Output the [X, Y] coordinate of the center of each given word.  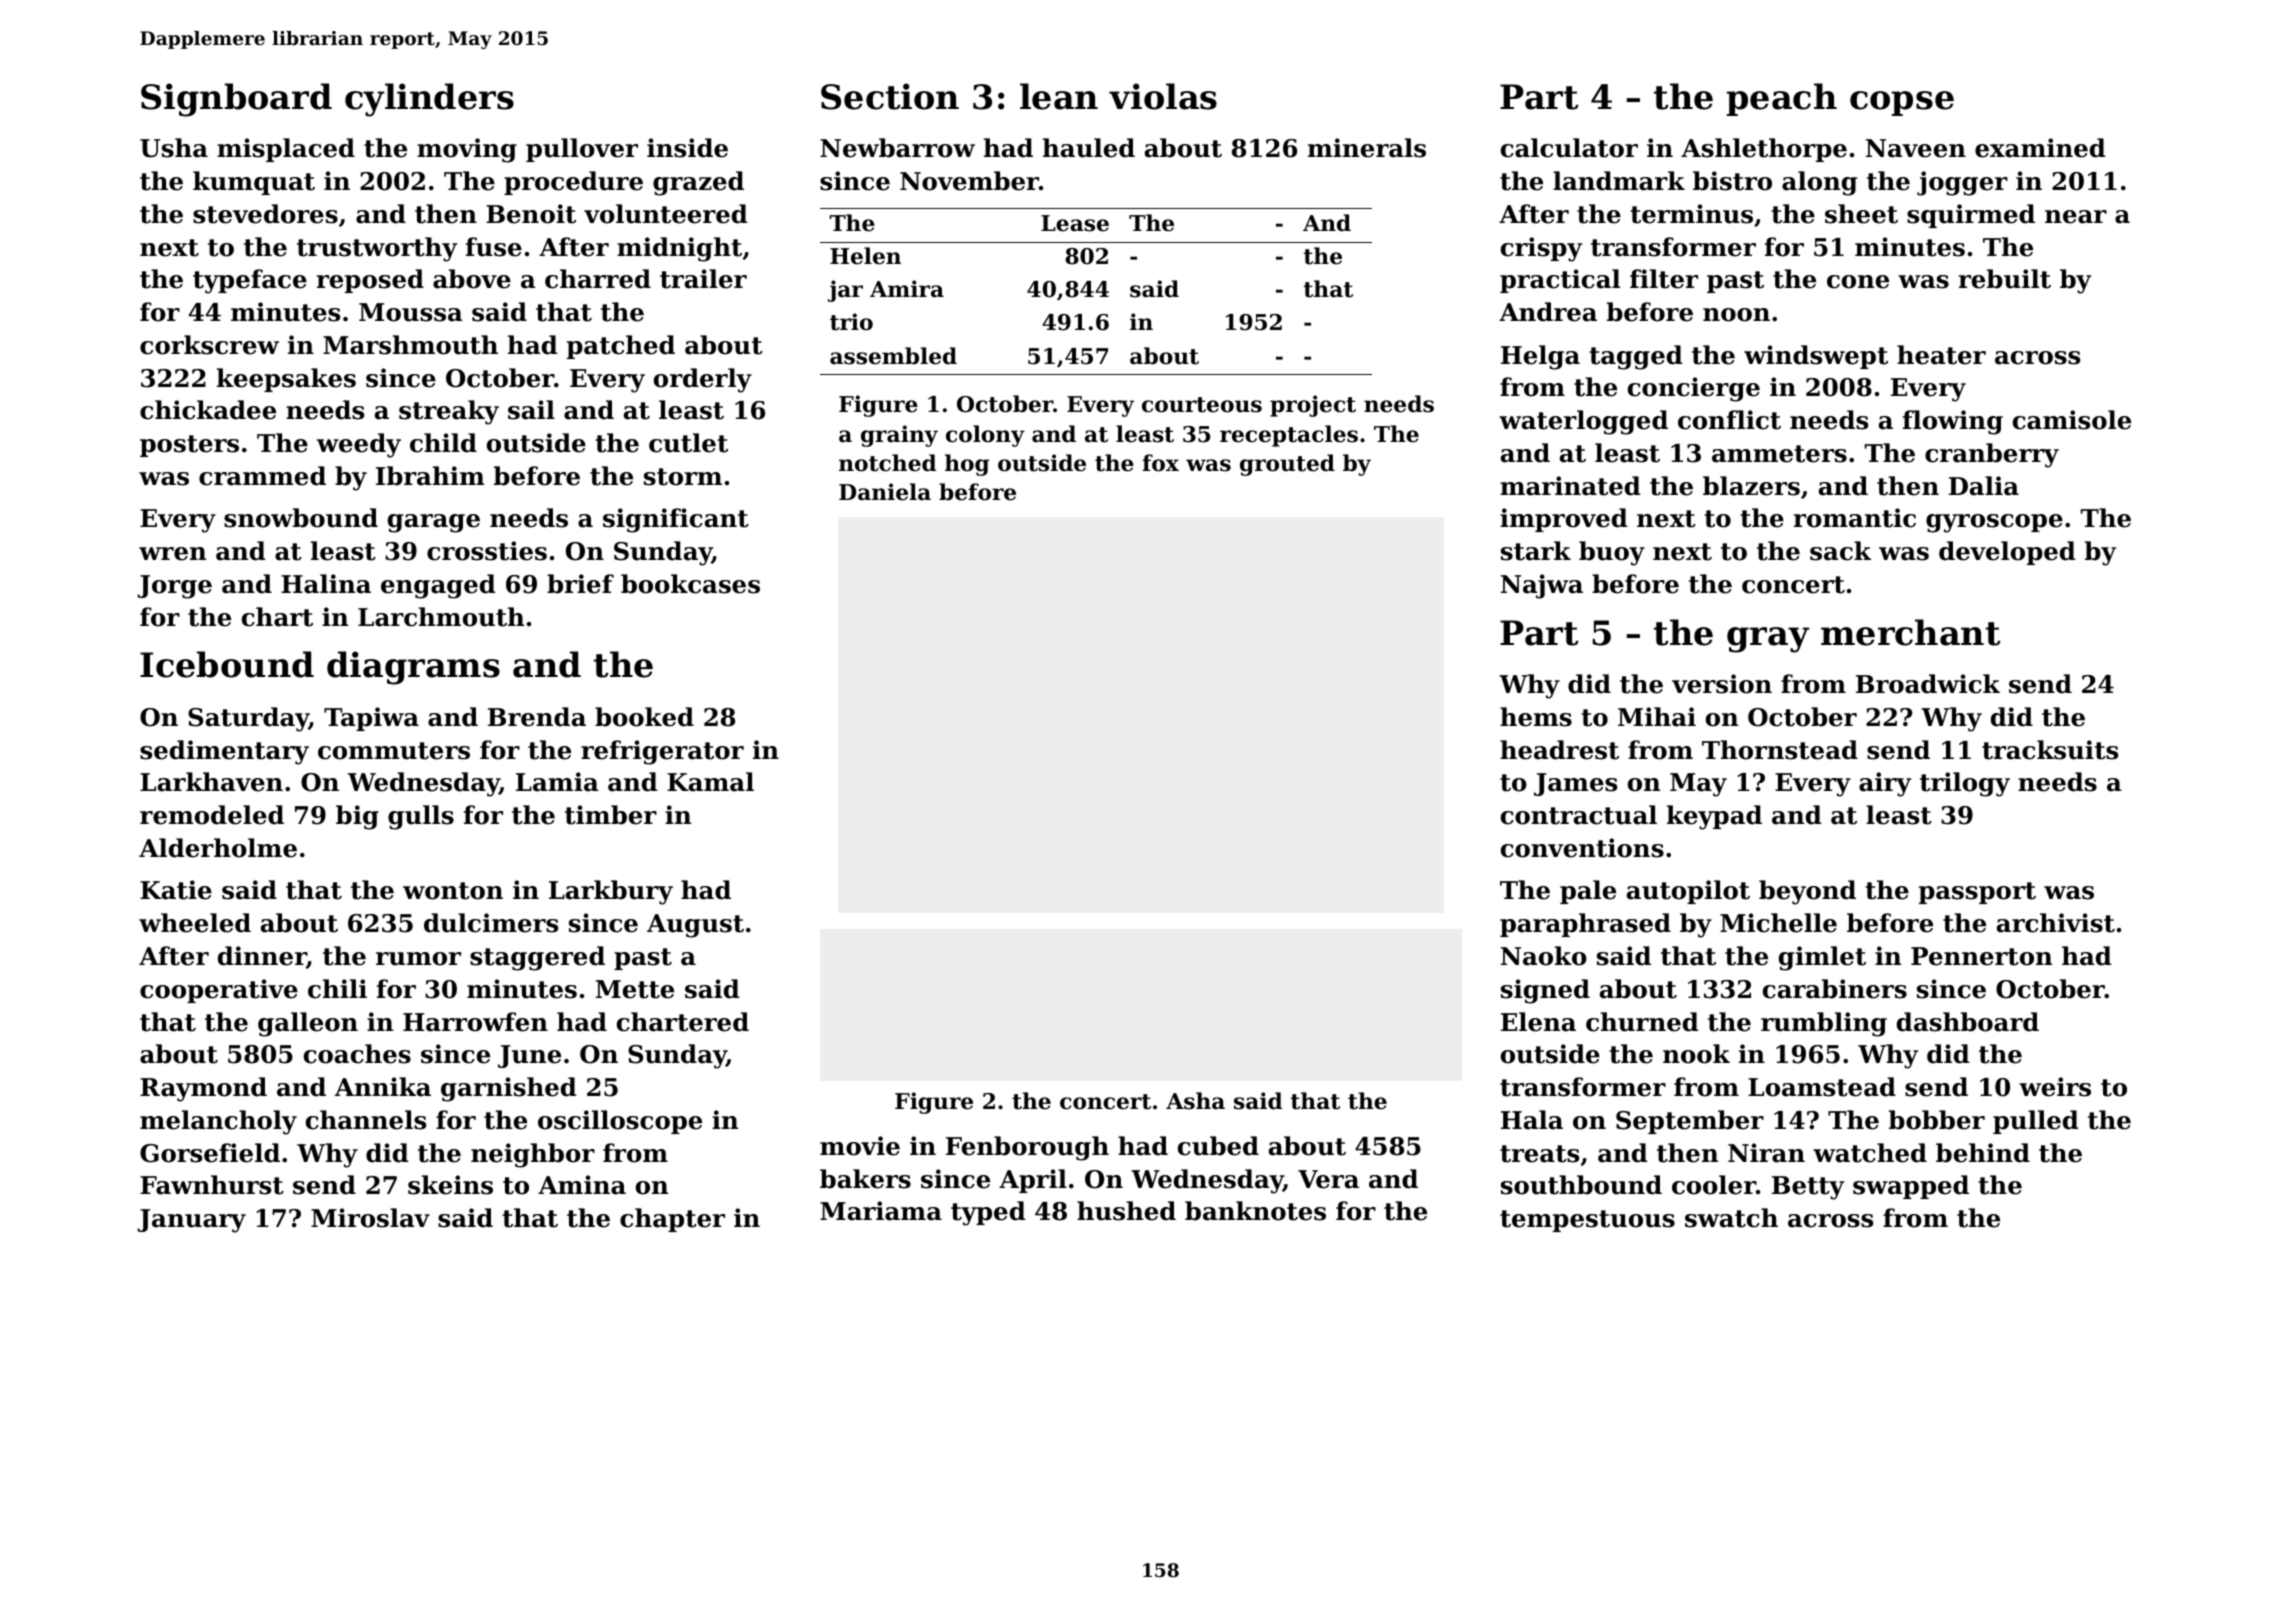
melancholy [218, 1122]
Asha [1195, 1101]
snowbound [301, 518]
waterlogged [1583, 422]
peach [1782, 99]
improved [1564, 520]
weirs [2055, 1087]
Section [890, 96]
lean [1059, 96]
